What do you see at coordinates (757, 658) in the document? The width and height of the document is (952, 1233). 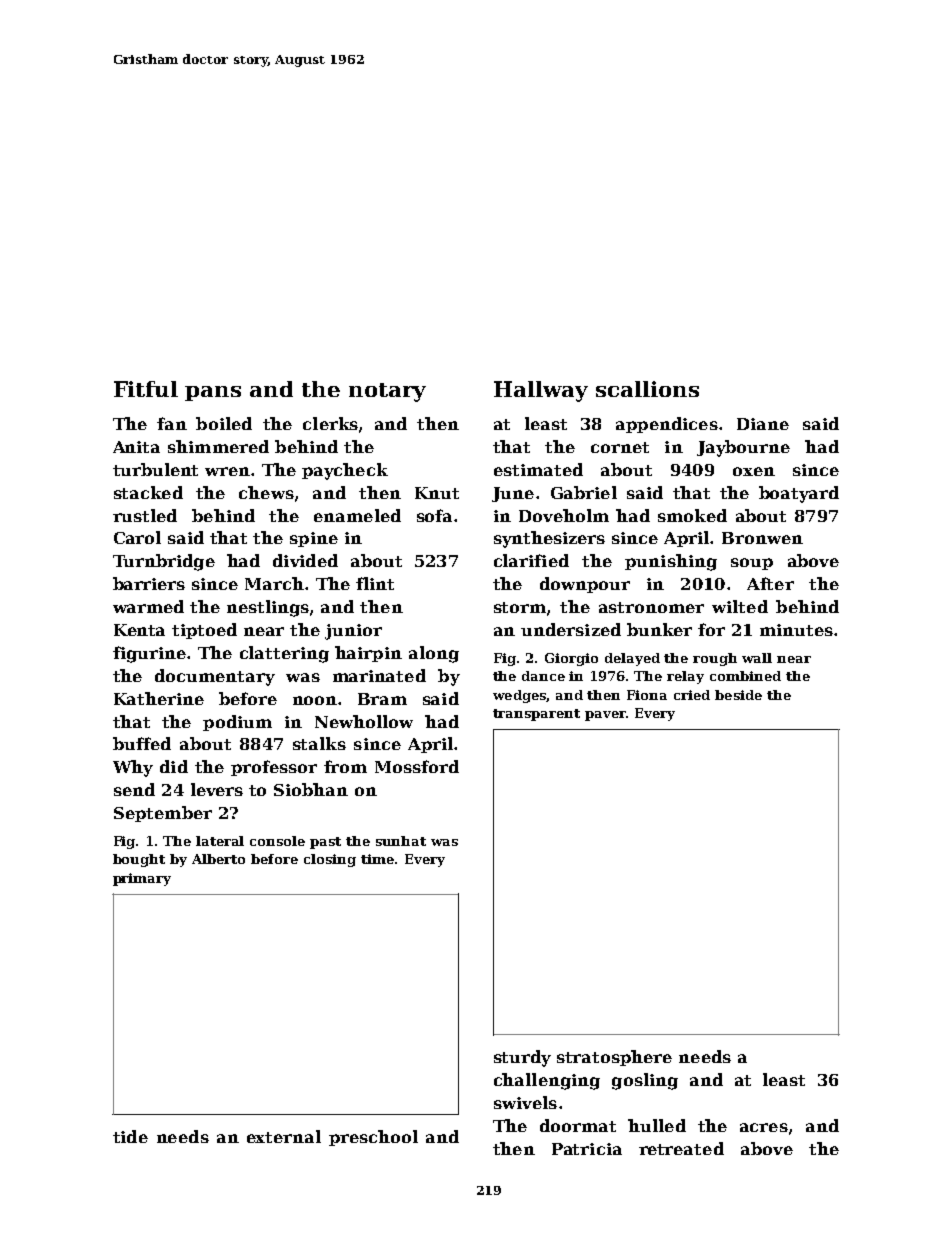 I see `wall` at bounding box center [757, 658].
